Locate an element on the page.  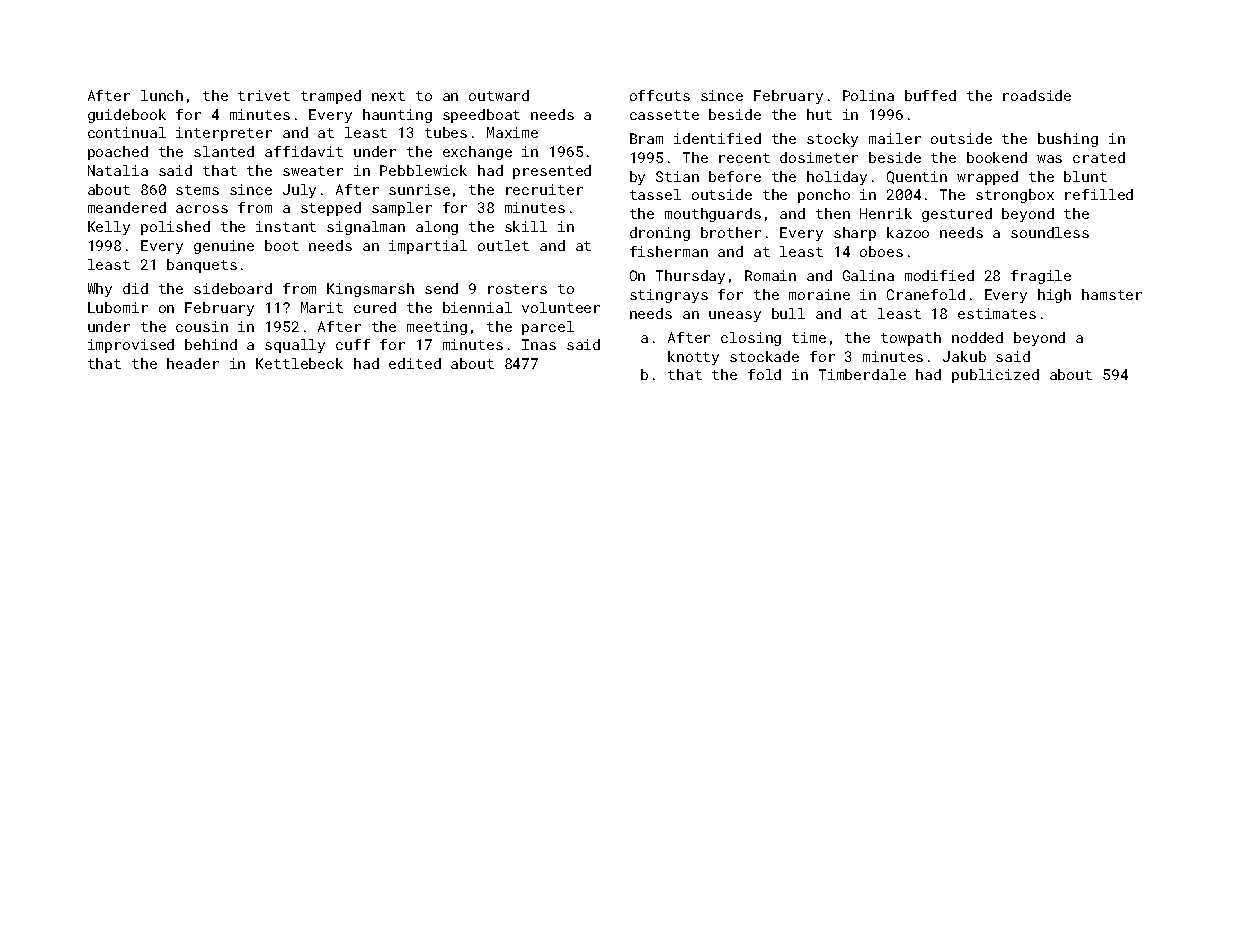
continual is located at coordinates (127, 132).
